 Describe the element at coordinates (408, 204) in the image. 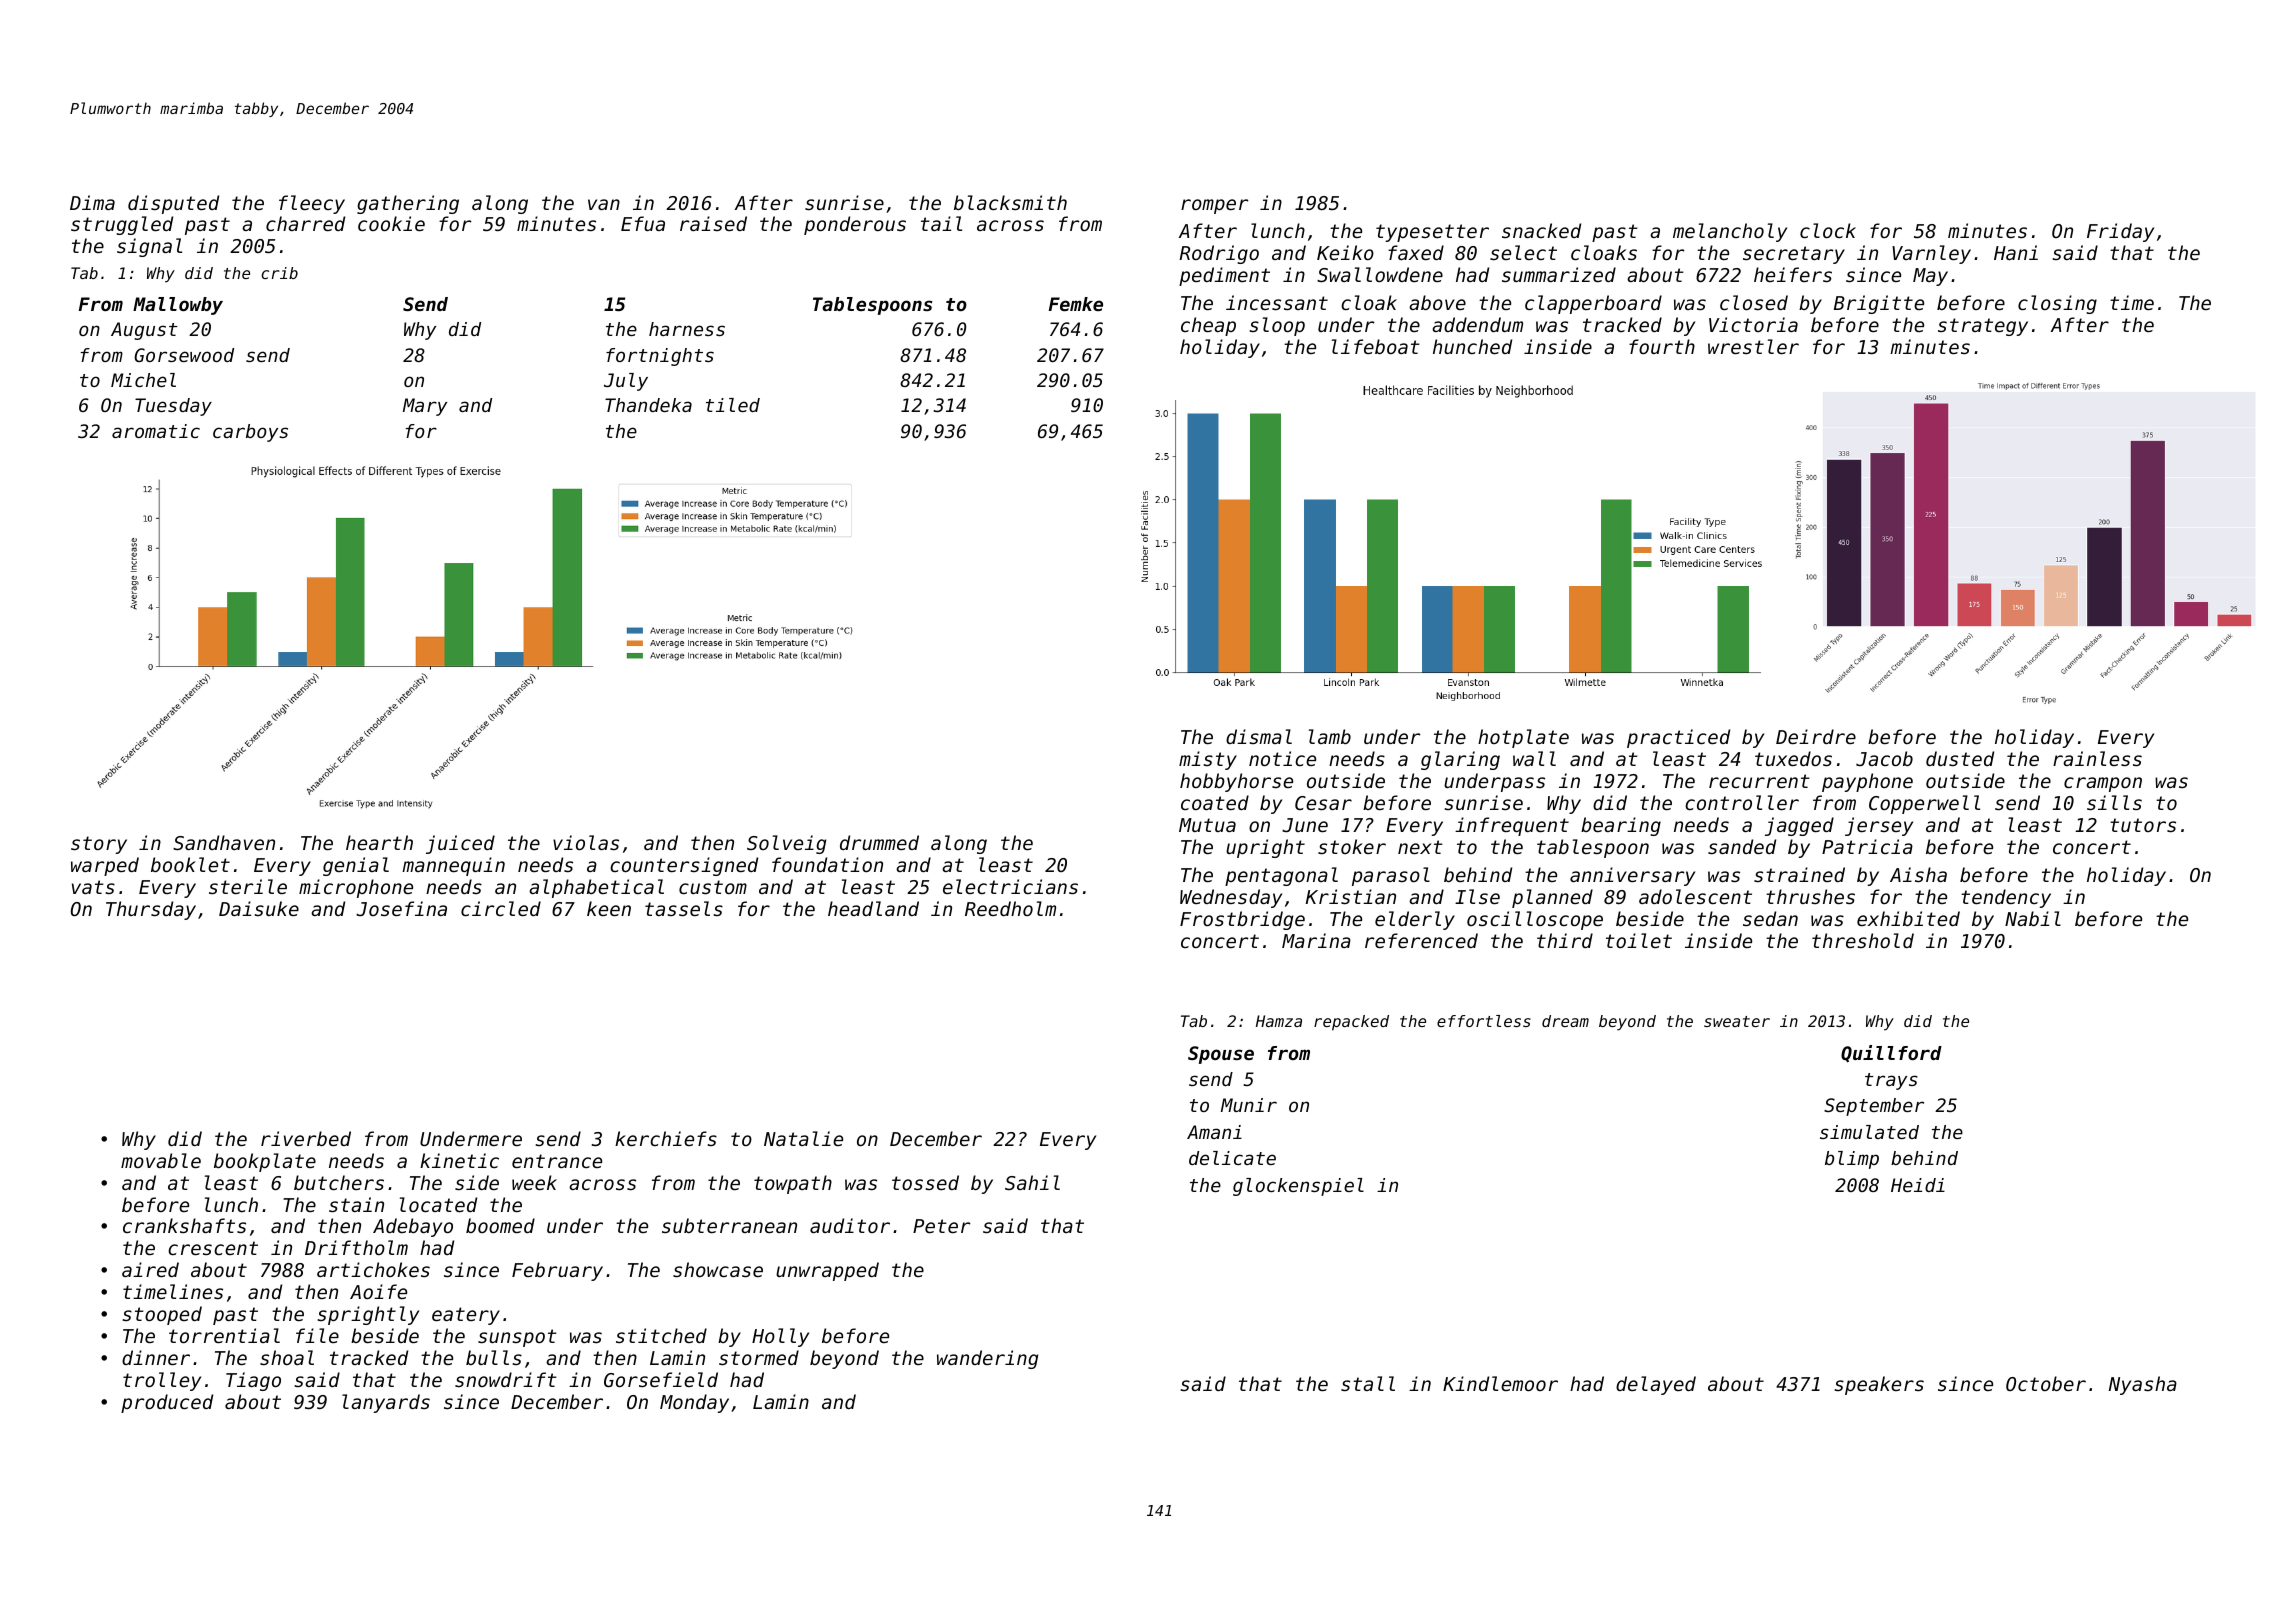

I see `gathering` at that location.
